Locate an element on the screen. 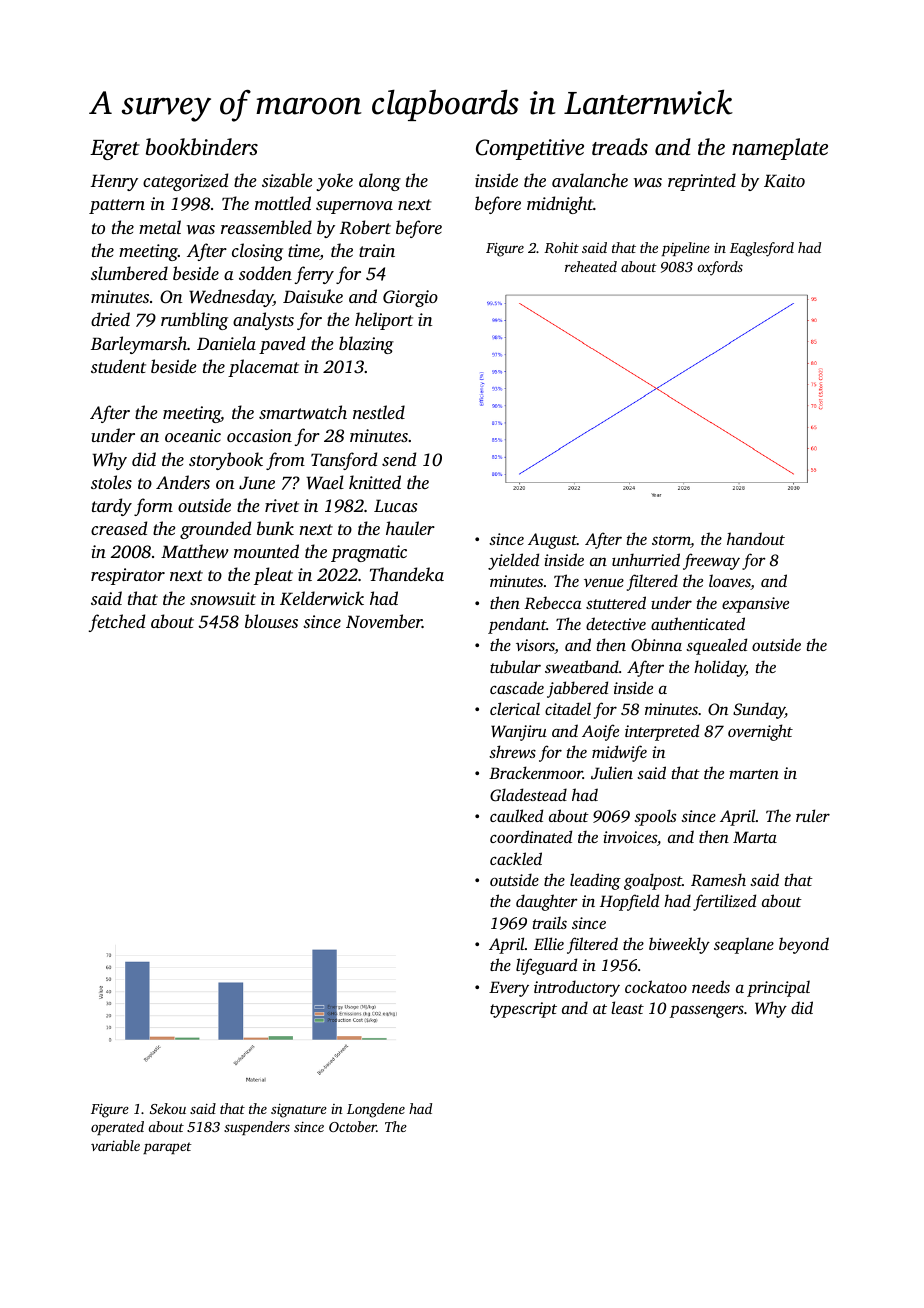 This screenshot has height=1308, width=924. ruler is located at coordinates (813, 815).
